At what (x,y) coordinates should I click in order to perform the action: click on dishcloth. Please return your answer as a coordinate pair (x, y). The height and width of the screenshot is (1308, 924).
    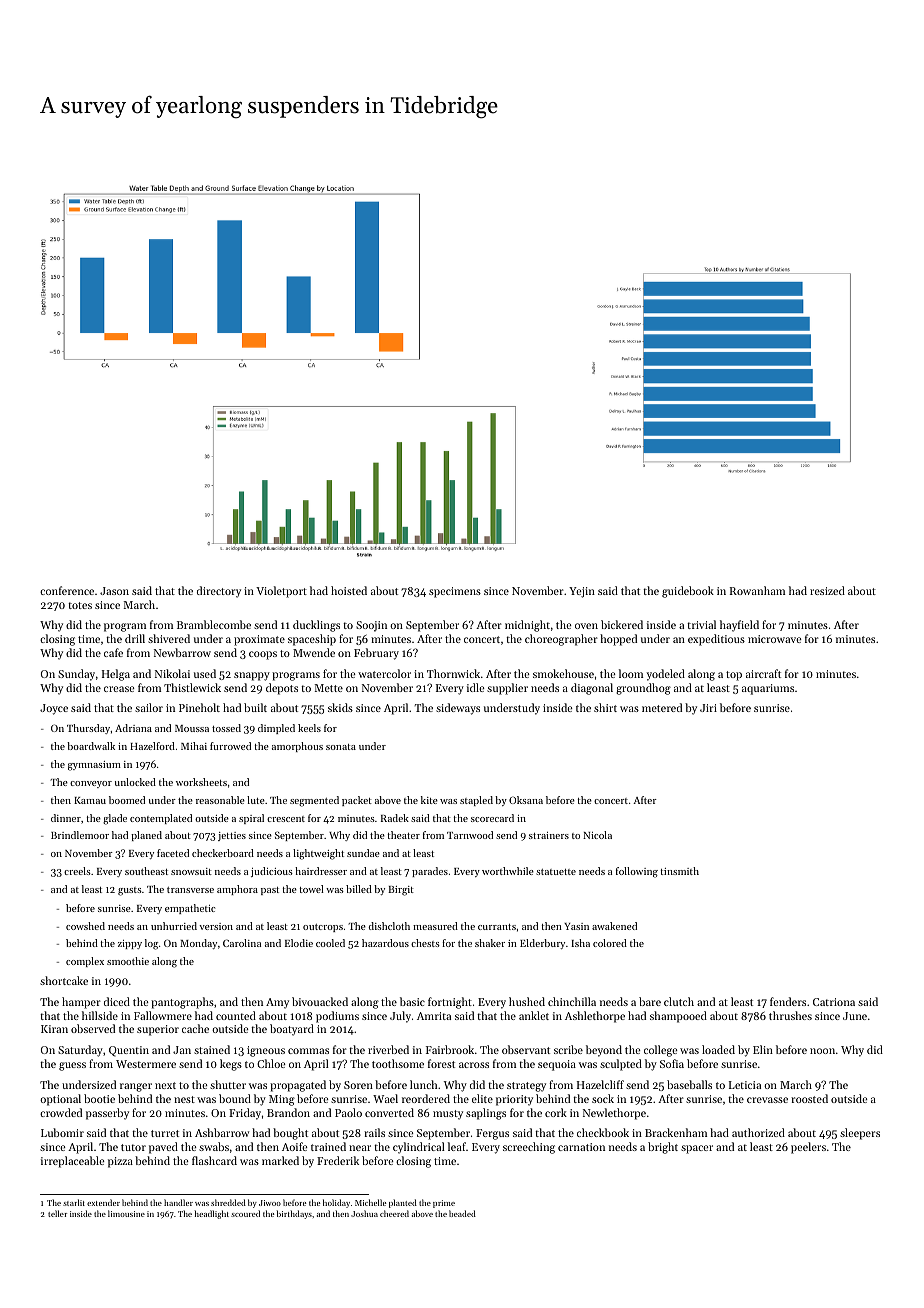
    Looking at the image, I should click on (389, 926).
